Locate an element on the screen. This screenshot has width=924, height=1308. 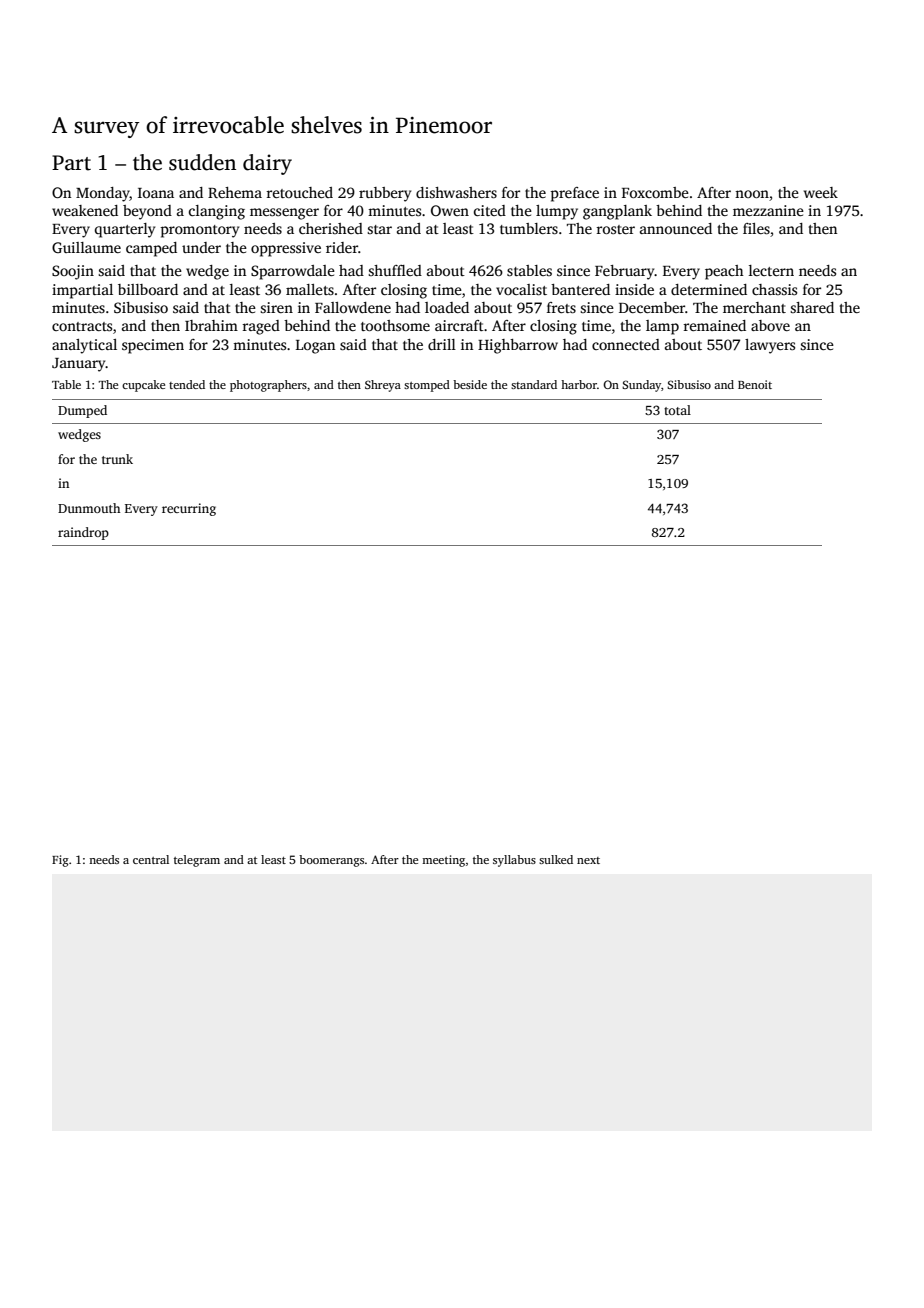
under is located at coordinates (201, 247).
